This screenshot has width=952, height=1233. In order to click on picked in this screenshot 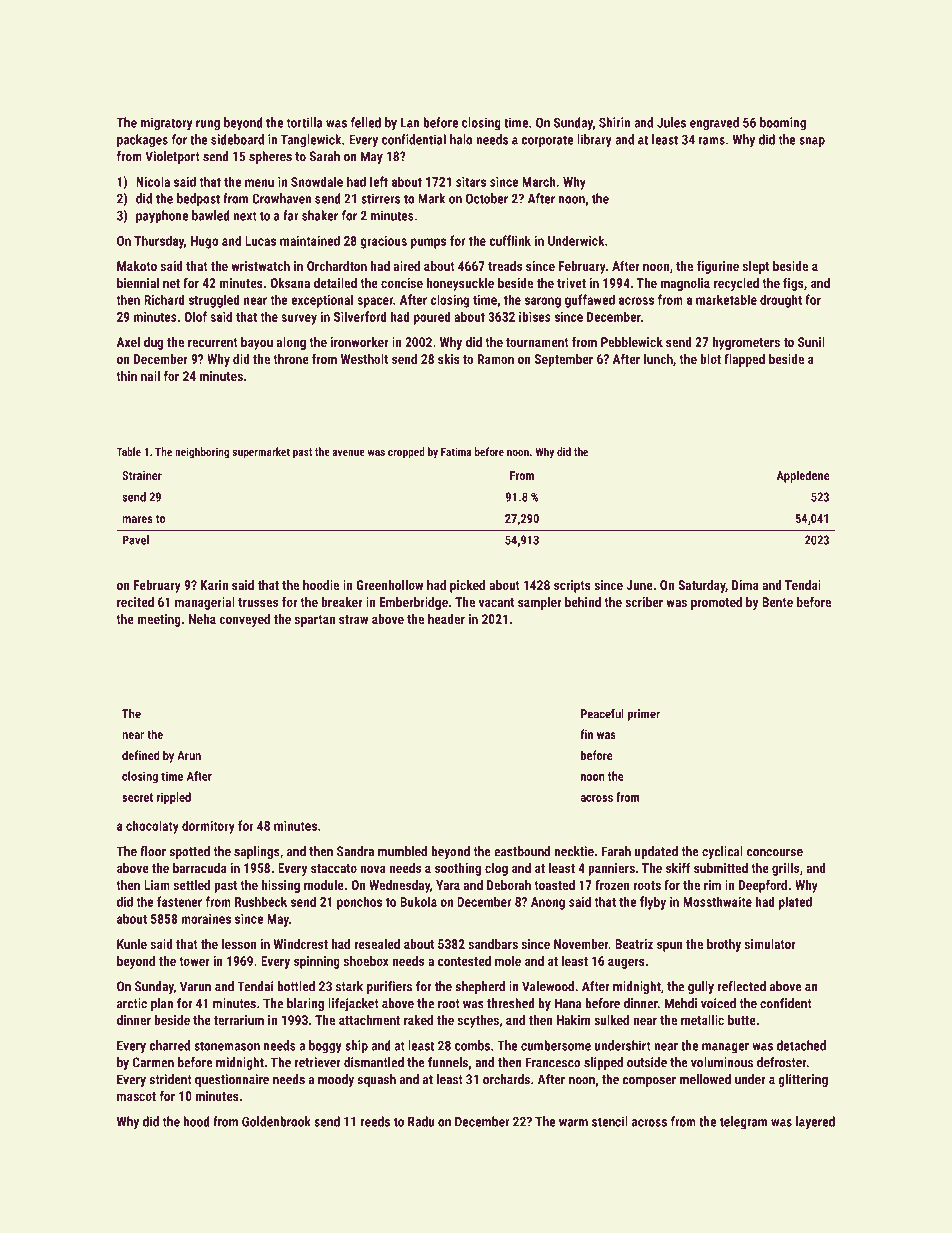, I will do `click(467, 586)`.
